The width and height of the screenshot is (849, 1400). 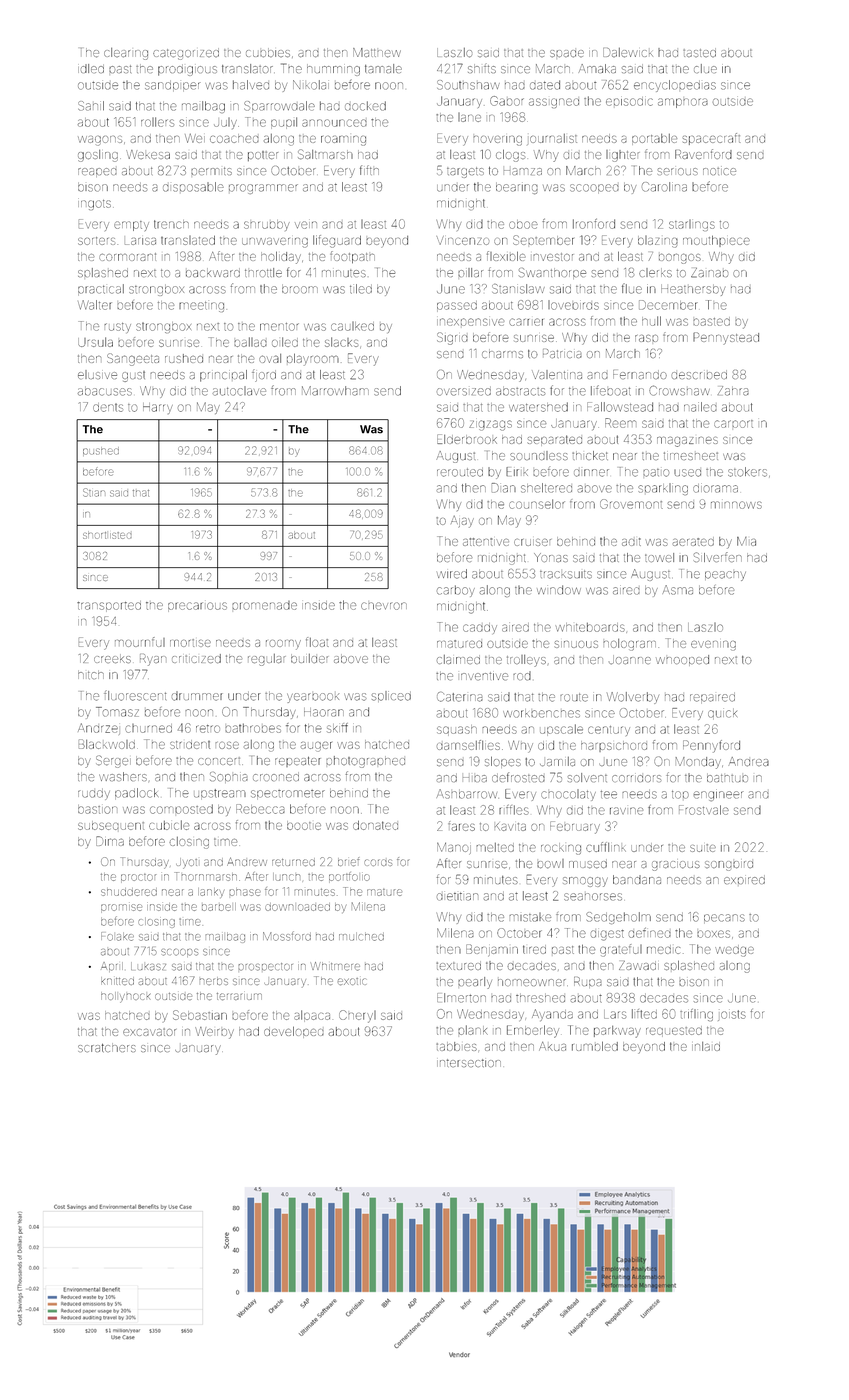 I want to click on boxes, so click(x=713, y=934).
